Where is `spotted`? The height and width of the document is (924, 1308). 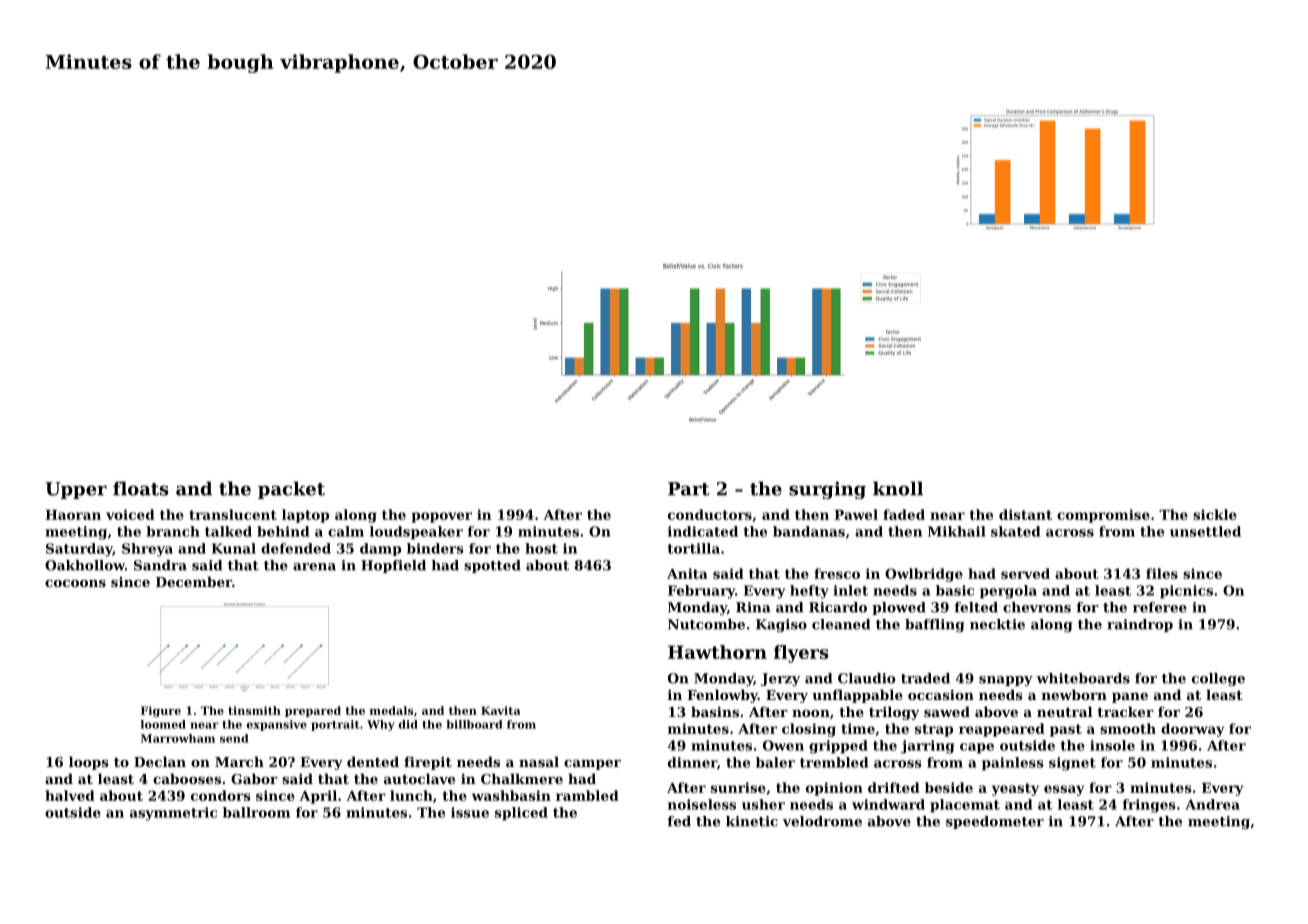
spotted is located at coordinates (492, 566).
